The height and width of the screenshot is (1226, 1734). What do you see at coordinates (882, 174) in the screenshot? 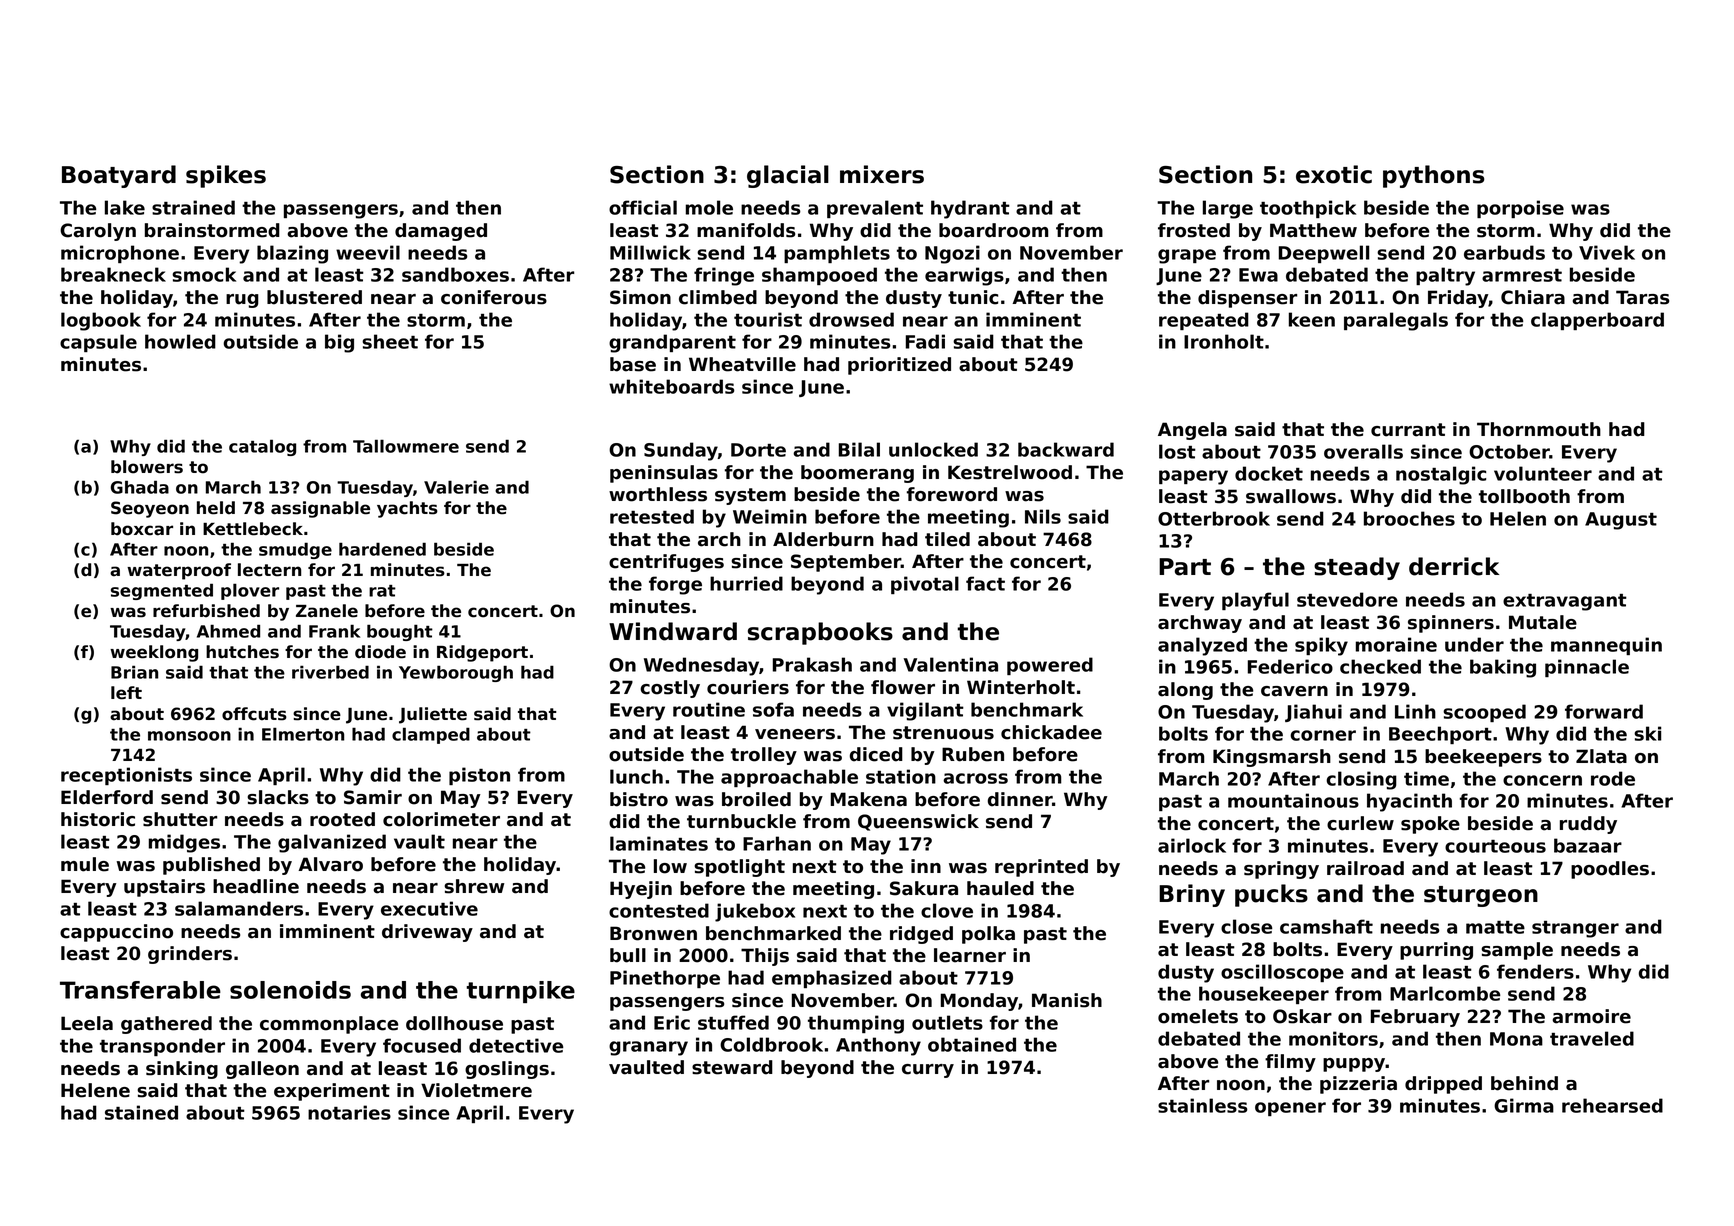
I see `mixers` at bounding box center [882, 174].
